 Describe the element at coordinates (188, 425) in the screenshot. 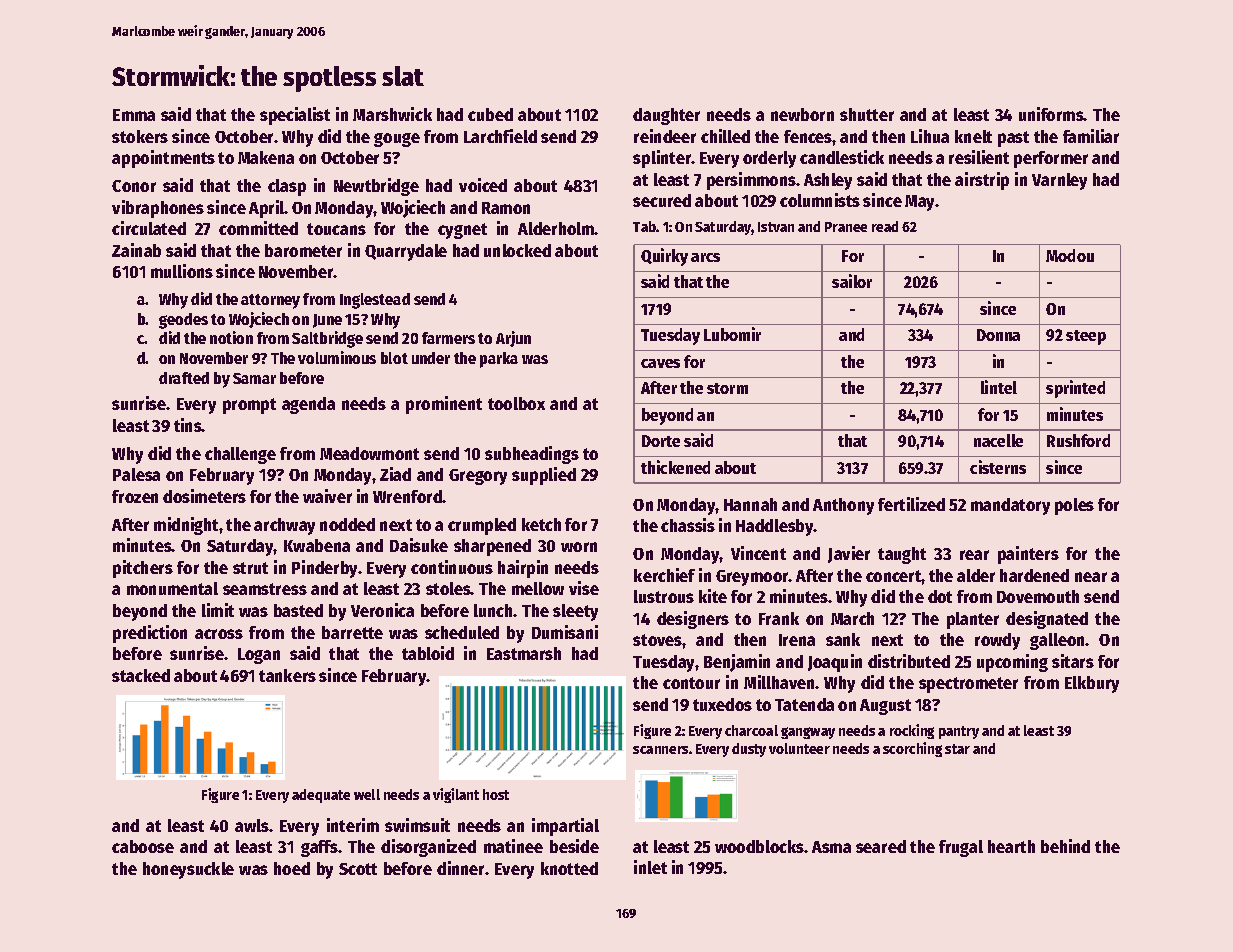

I see `tins` at that location.
